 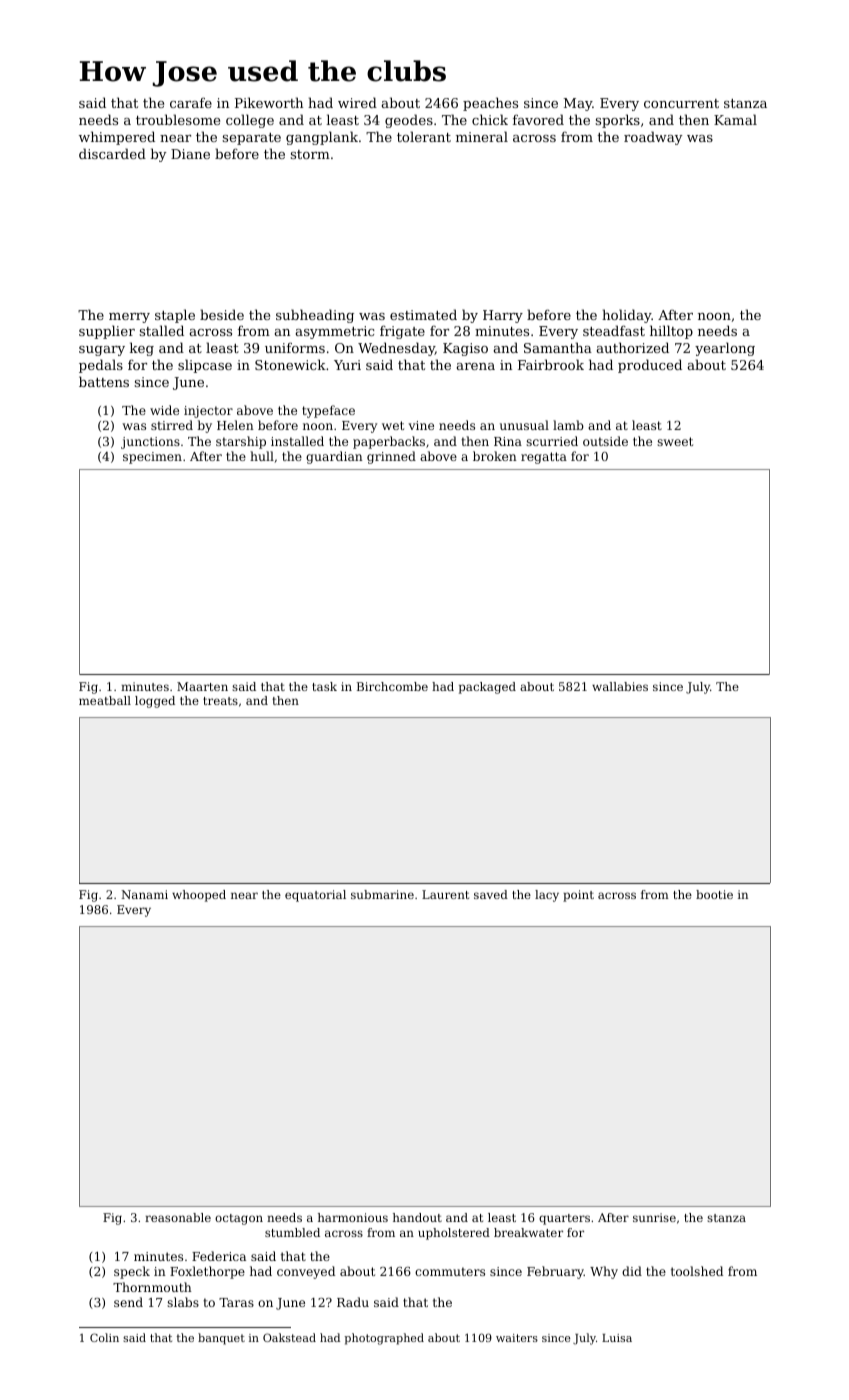 I want to click on regatta, so click(x=544, y=458).
